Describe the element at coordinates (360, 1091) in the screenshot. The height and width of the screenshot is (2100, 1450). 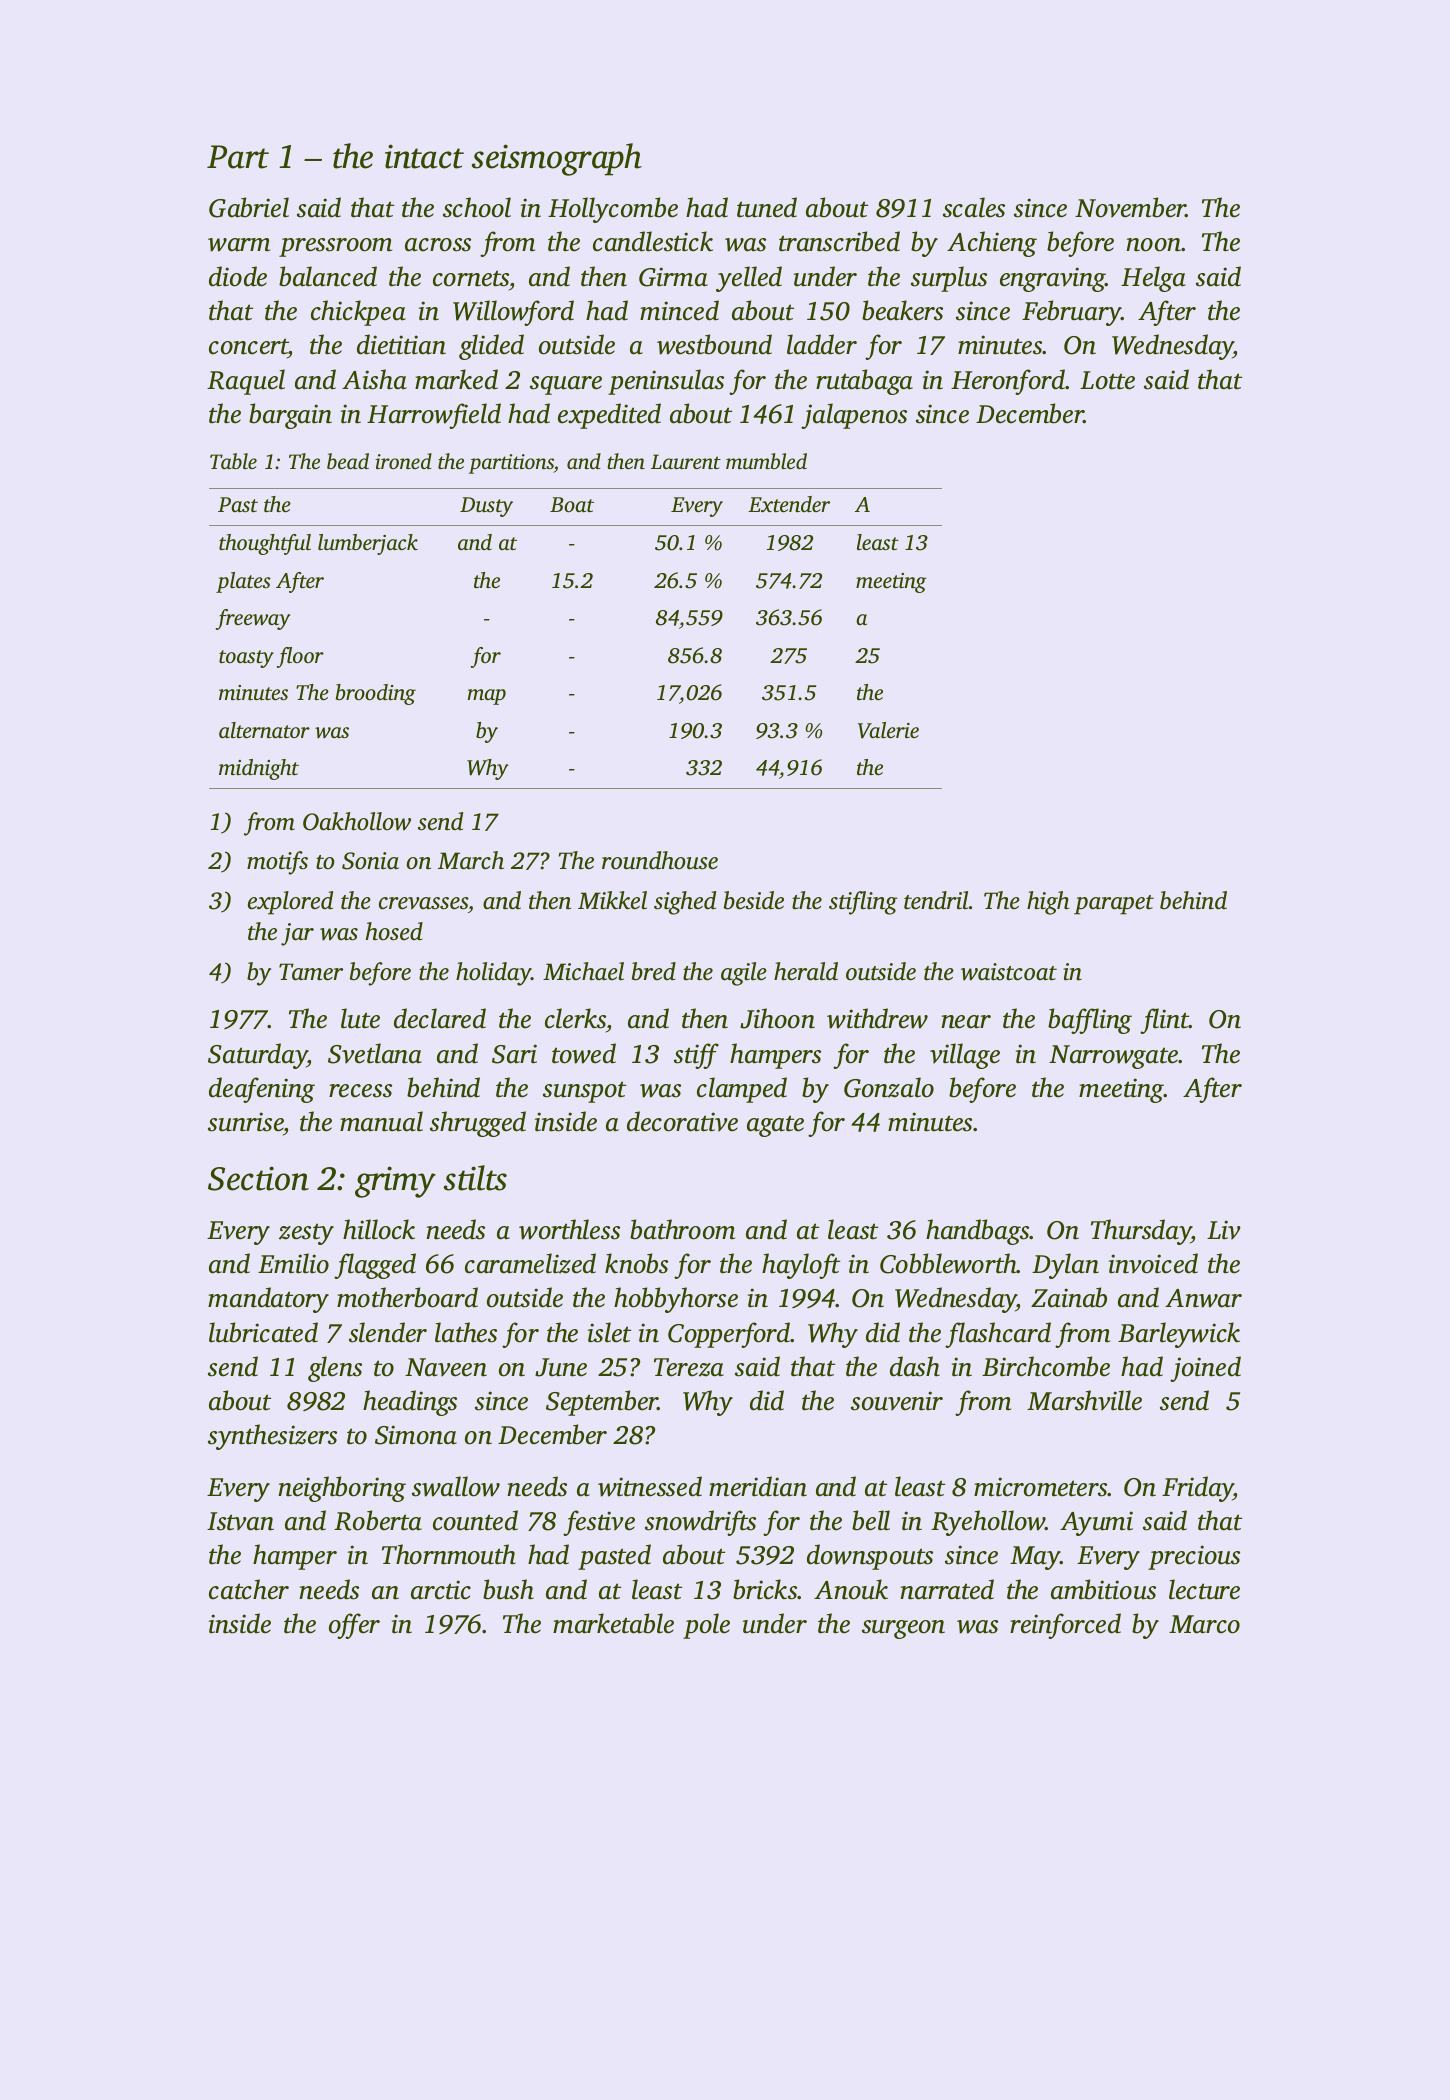
I see `recess` at that location.
